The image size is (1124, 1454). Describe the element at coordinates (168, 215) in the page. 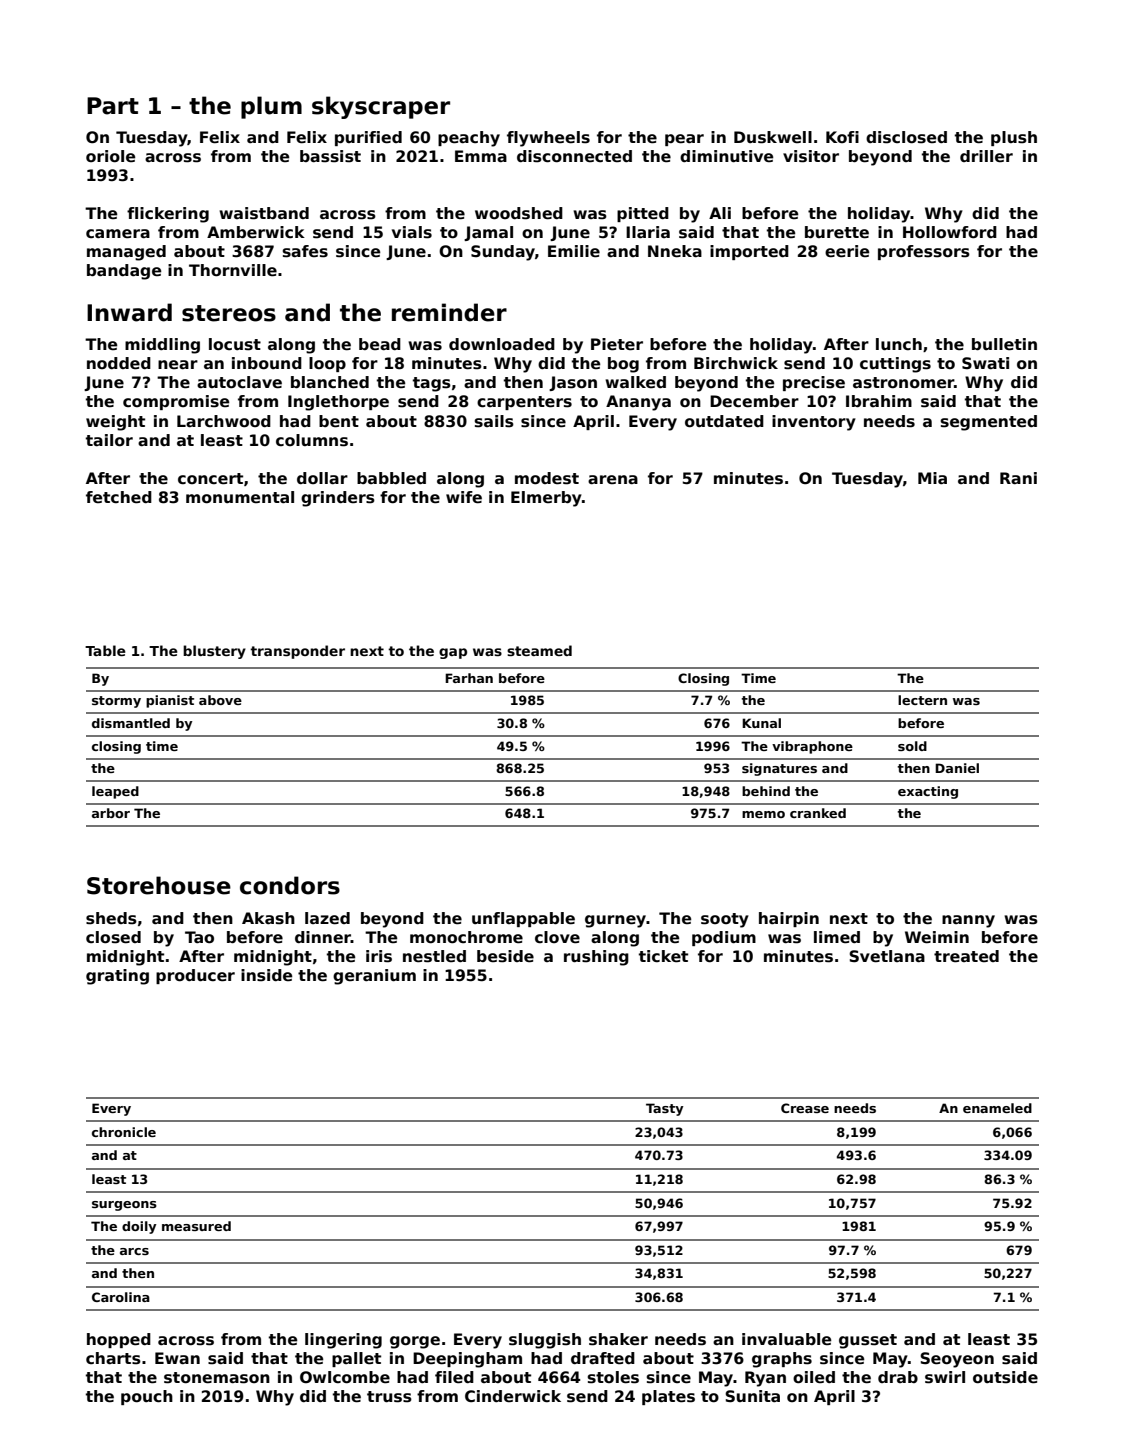

I see `flickering` at that location.
